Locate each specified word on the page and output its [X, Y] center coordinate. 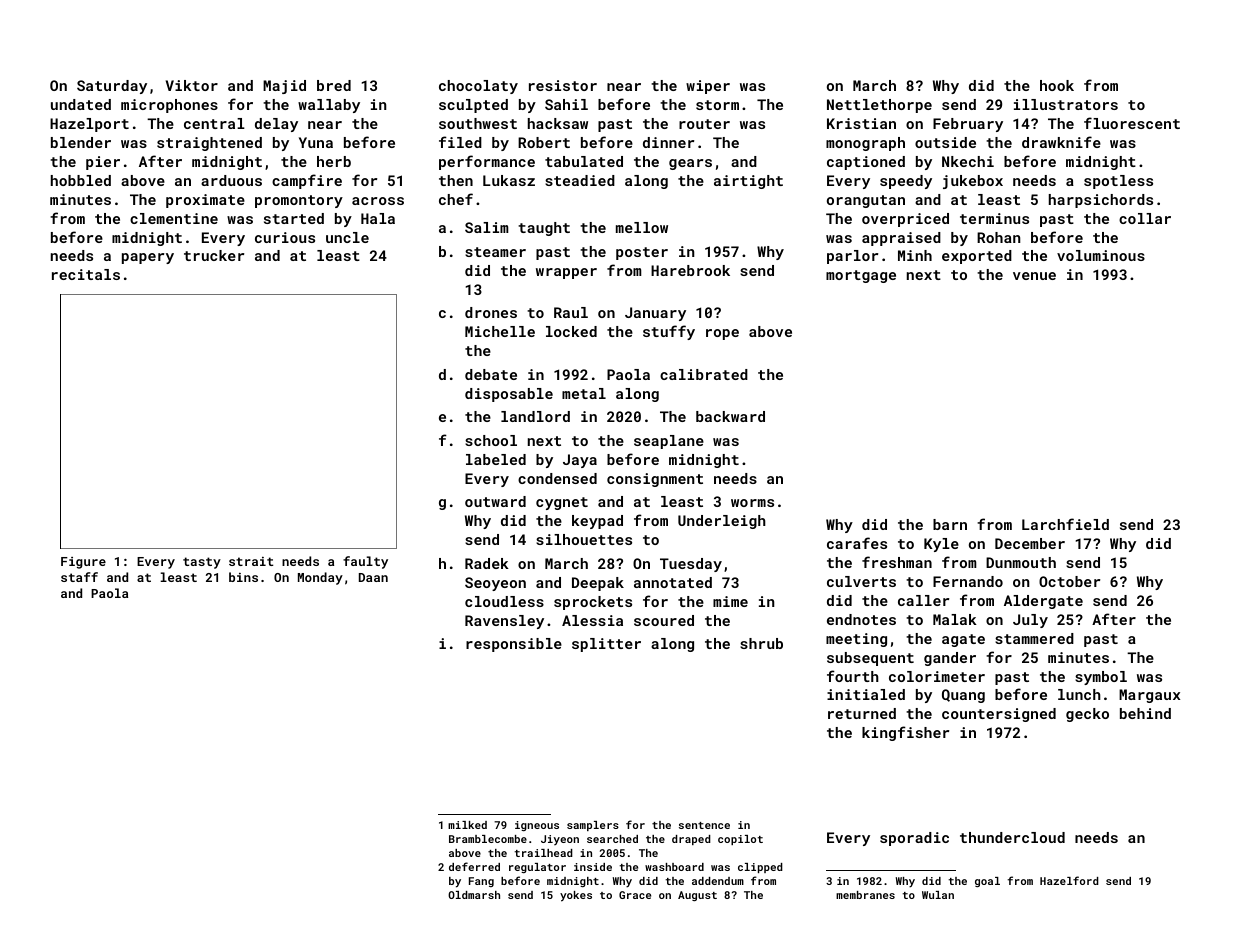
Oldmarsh [474, 895]
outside [945, 142]
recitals [86, 274]
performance [487, 162]
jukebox [973, 182]
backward [730, 416]
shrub [761, 643]
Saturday [112, 87]
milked [467, 825]
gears [690, 164]
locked [571, 331]
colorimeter [937, 676]
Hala [378, 218]
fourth [853, 676]
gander [950, 659]
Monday [320, 578]
